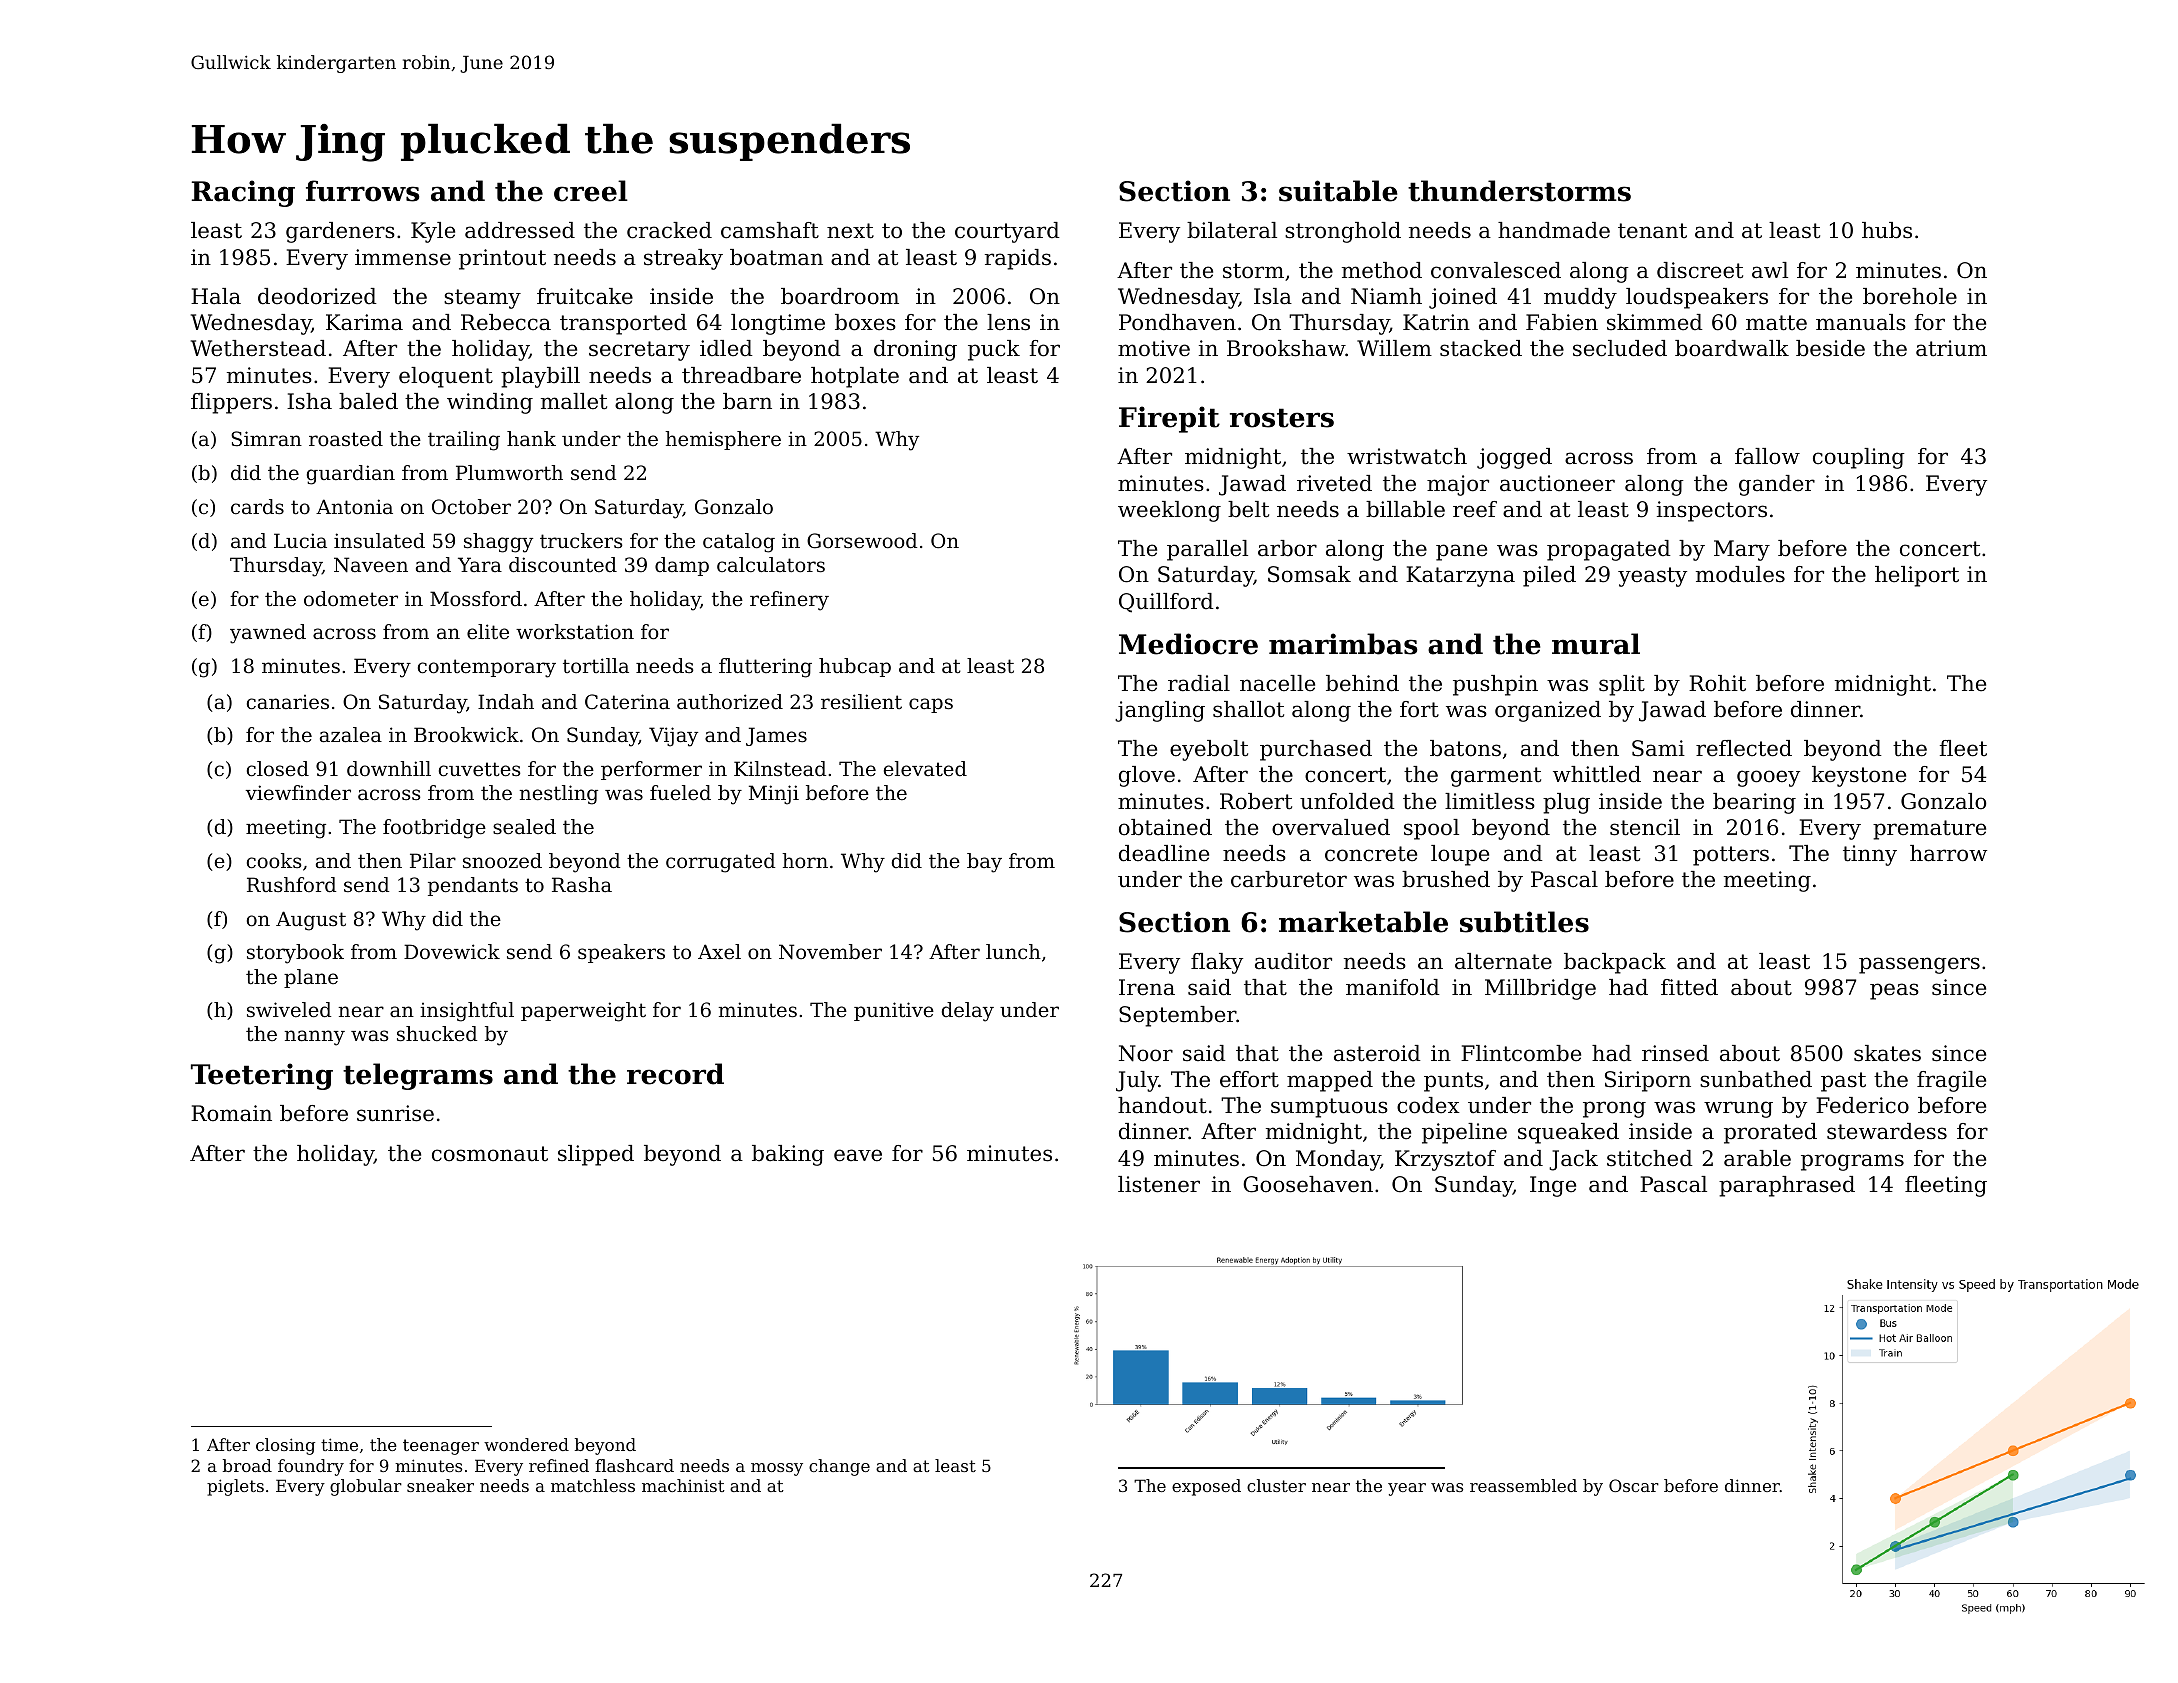 The image size is (2178, 1683). I want to click on Inge, so click(1553, 1186).
